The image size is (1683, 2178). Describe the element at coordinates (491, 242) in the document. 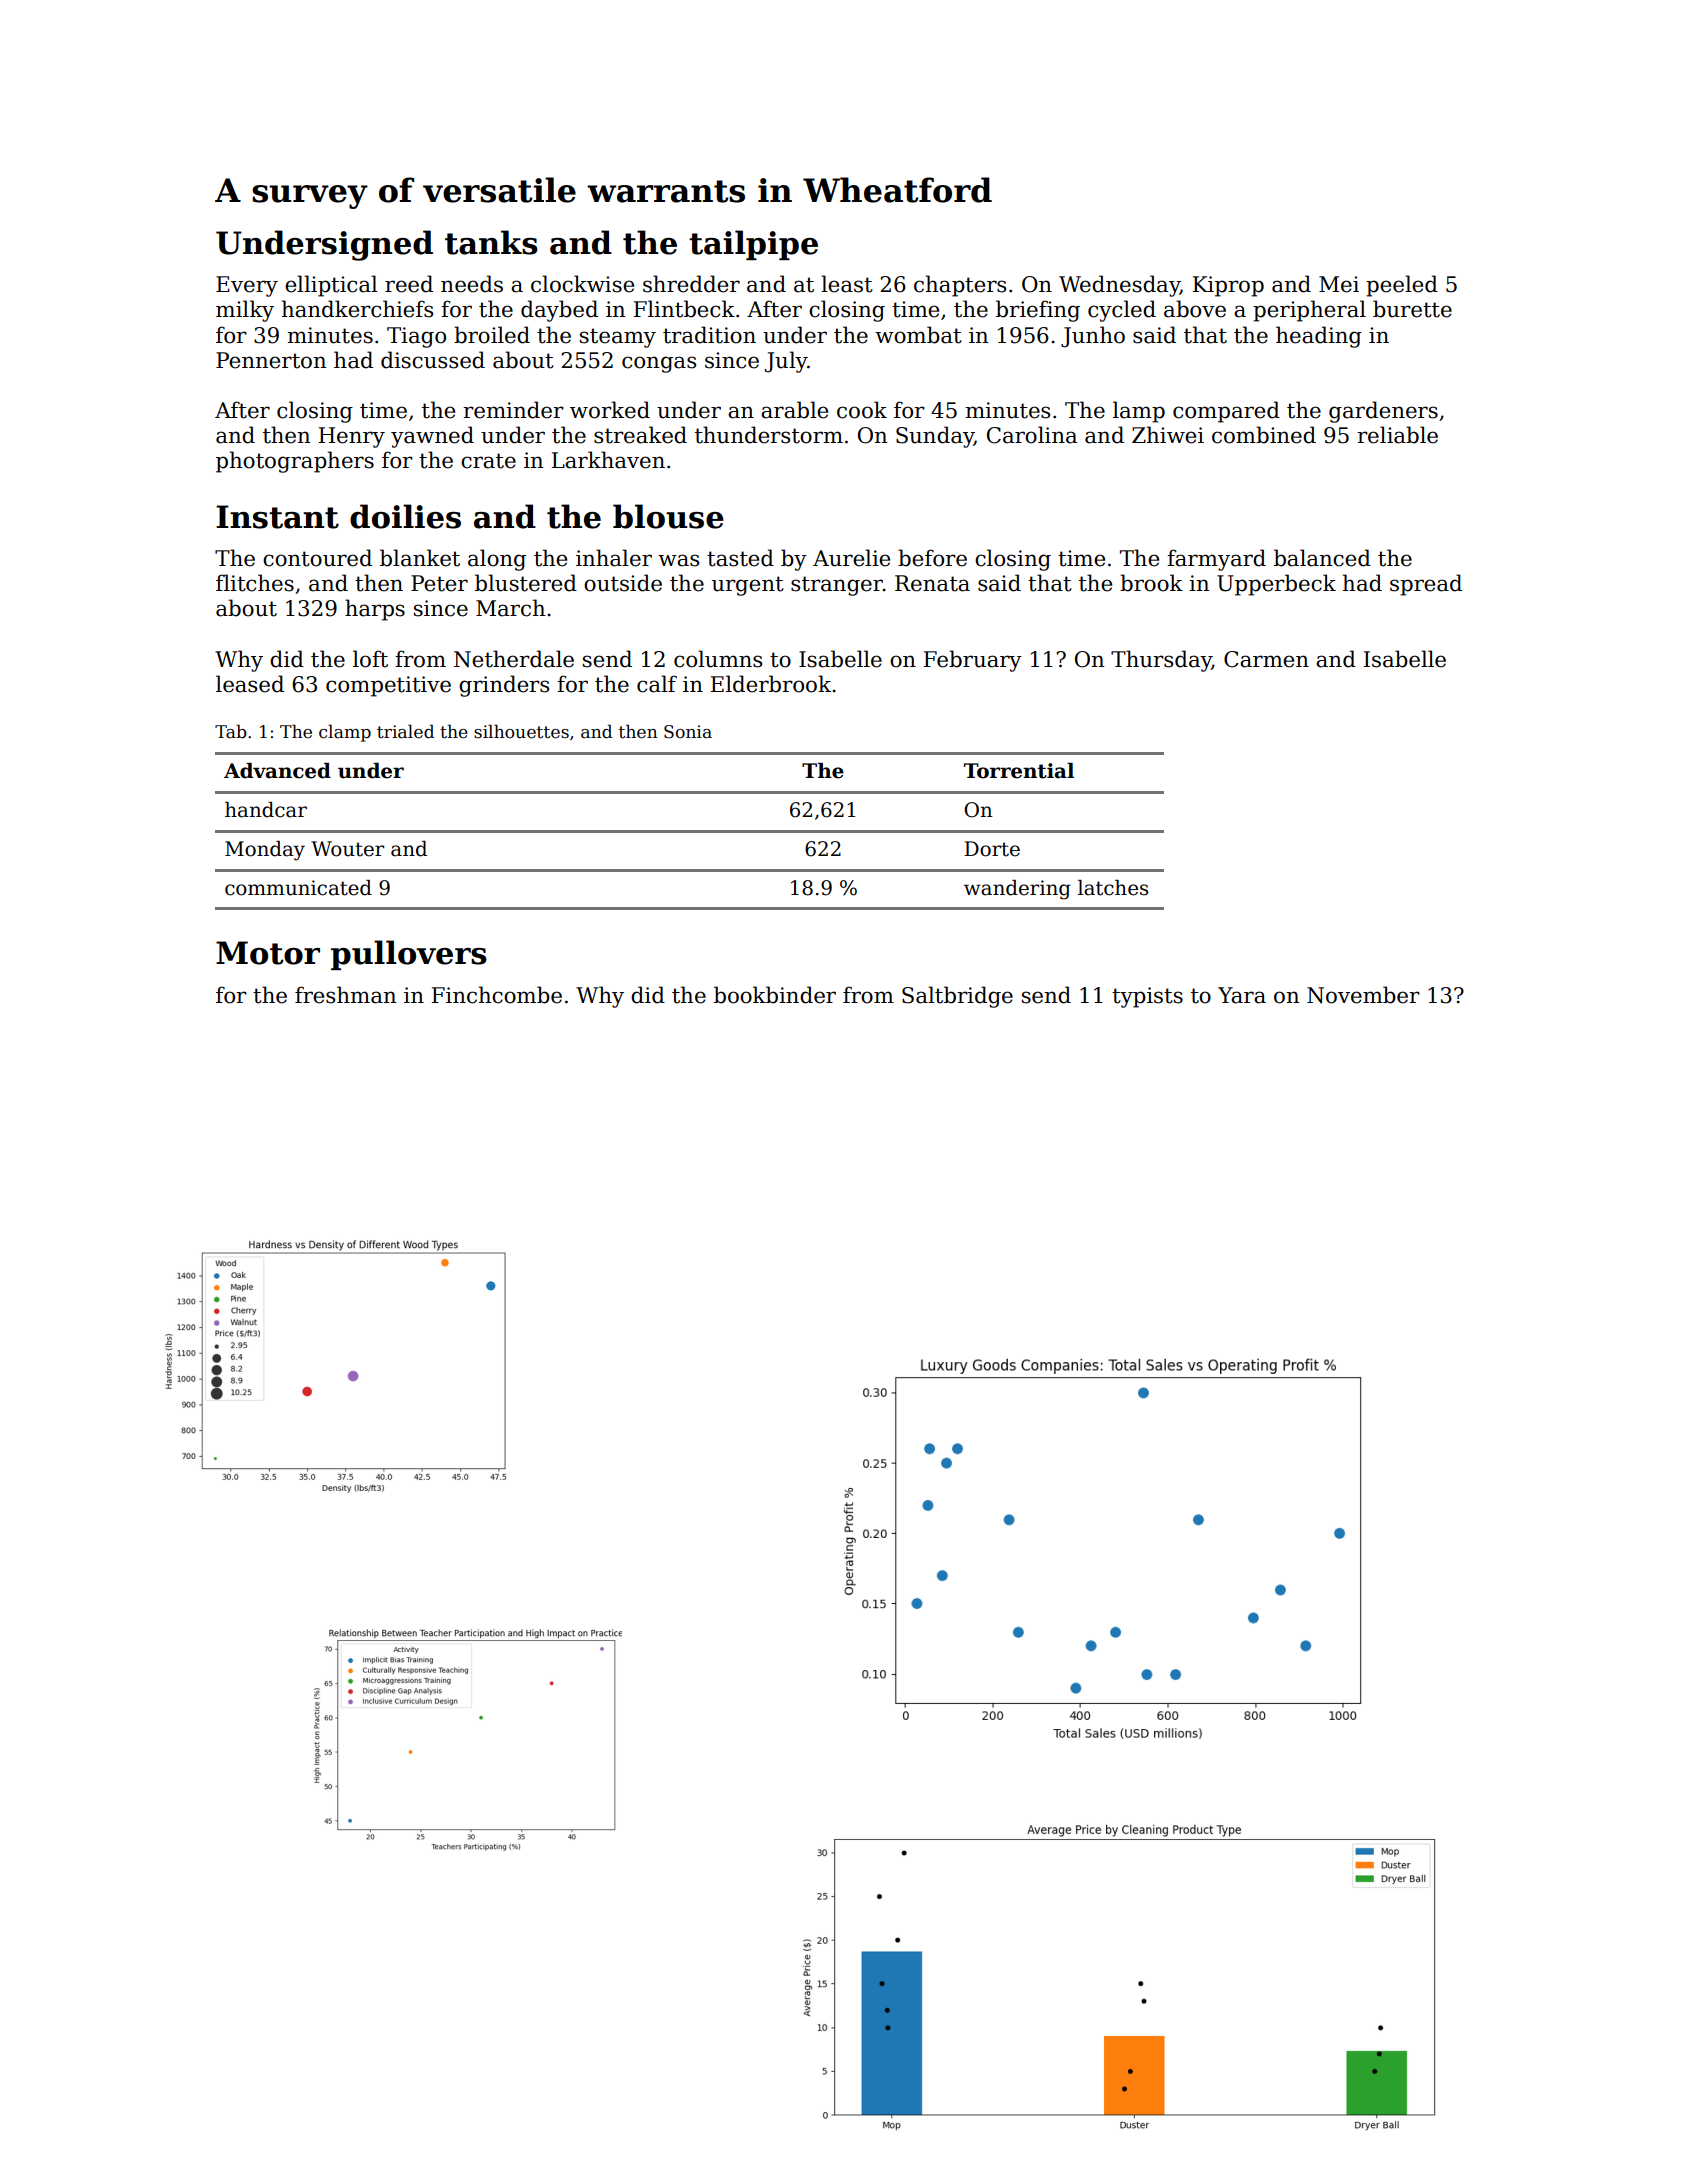

I see `tanks` at that location.
